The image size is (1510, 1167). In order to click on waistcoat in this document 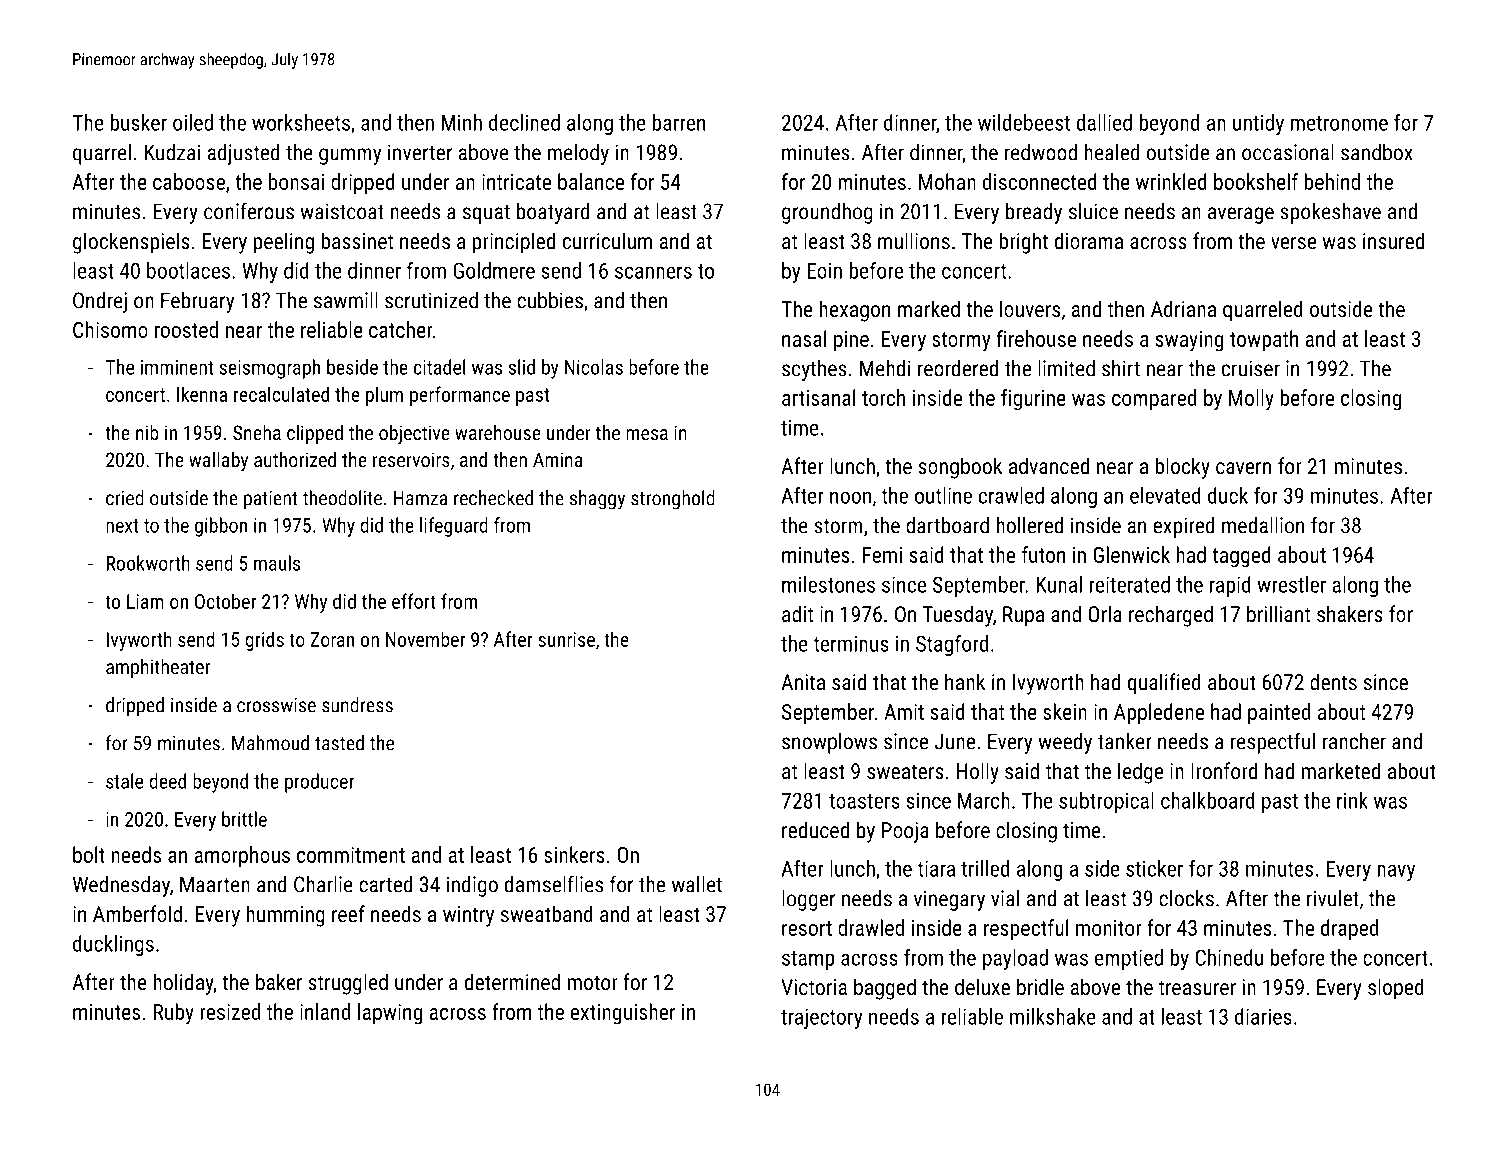, I will do `click(342, 211)`.
